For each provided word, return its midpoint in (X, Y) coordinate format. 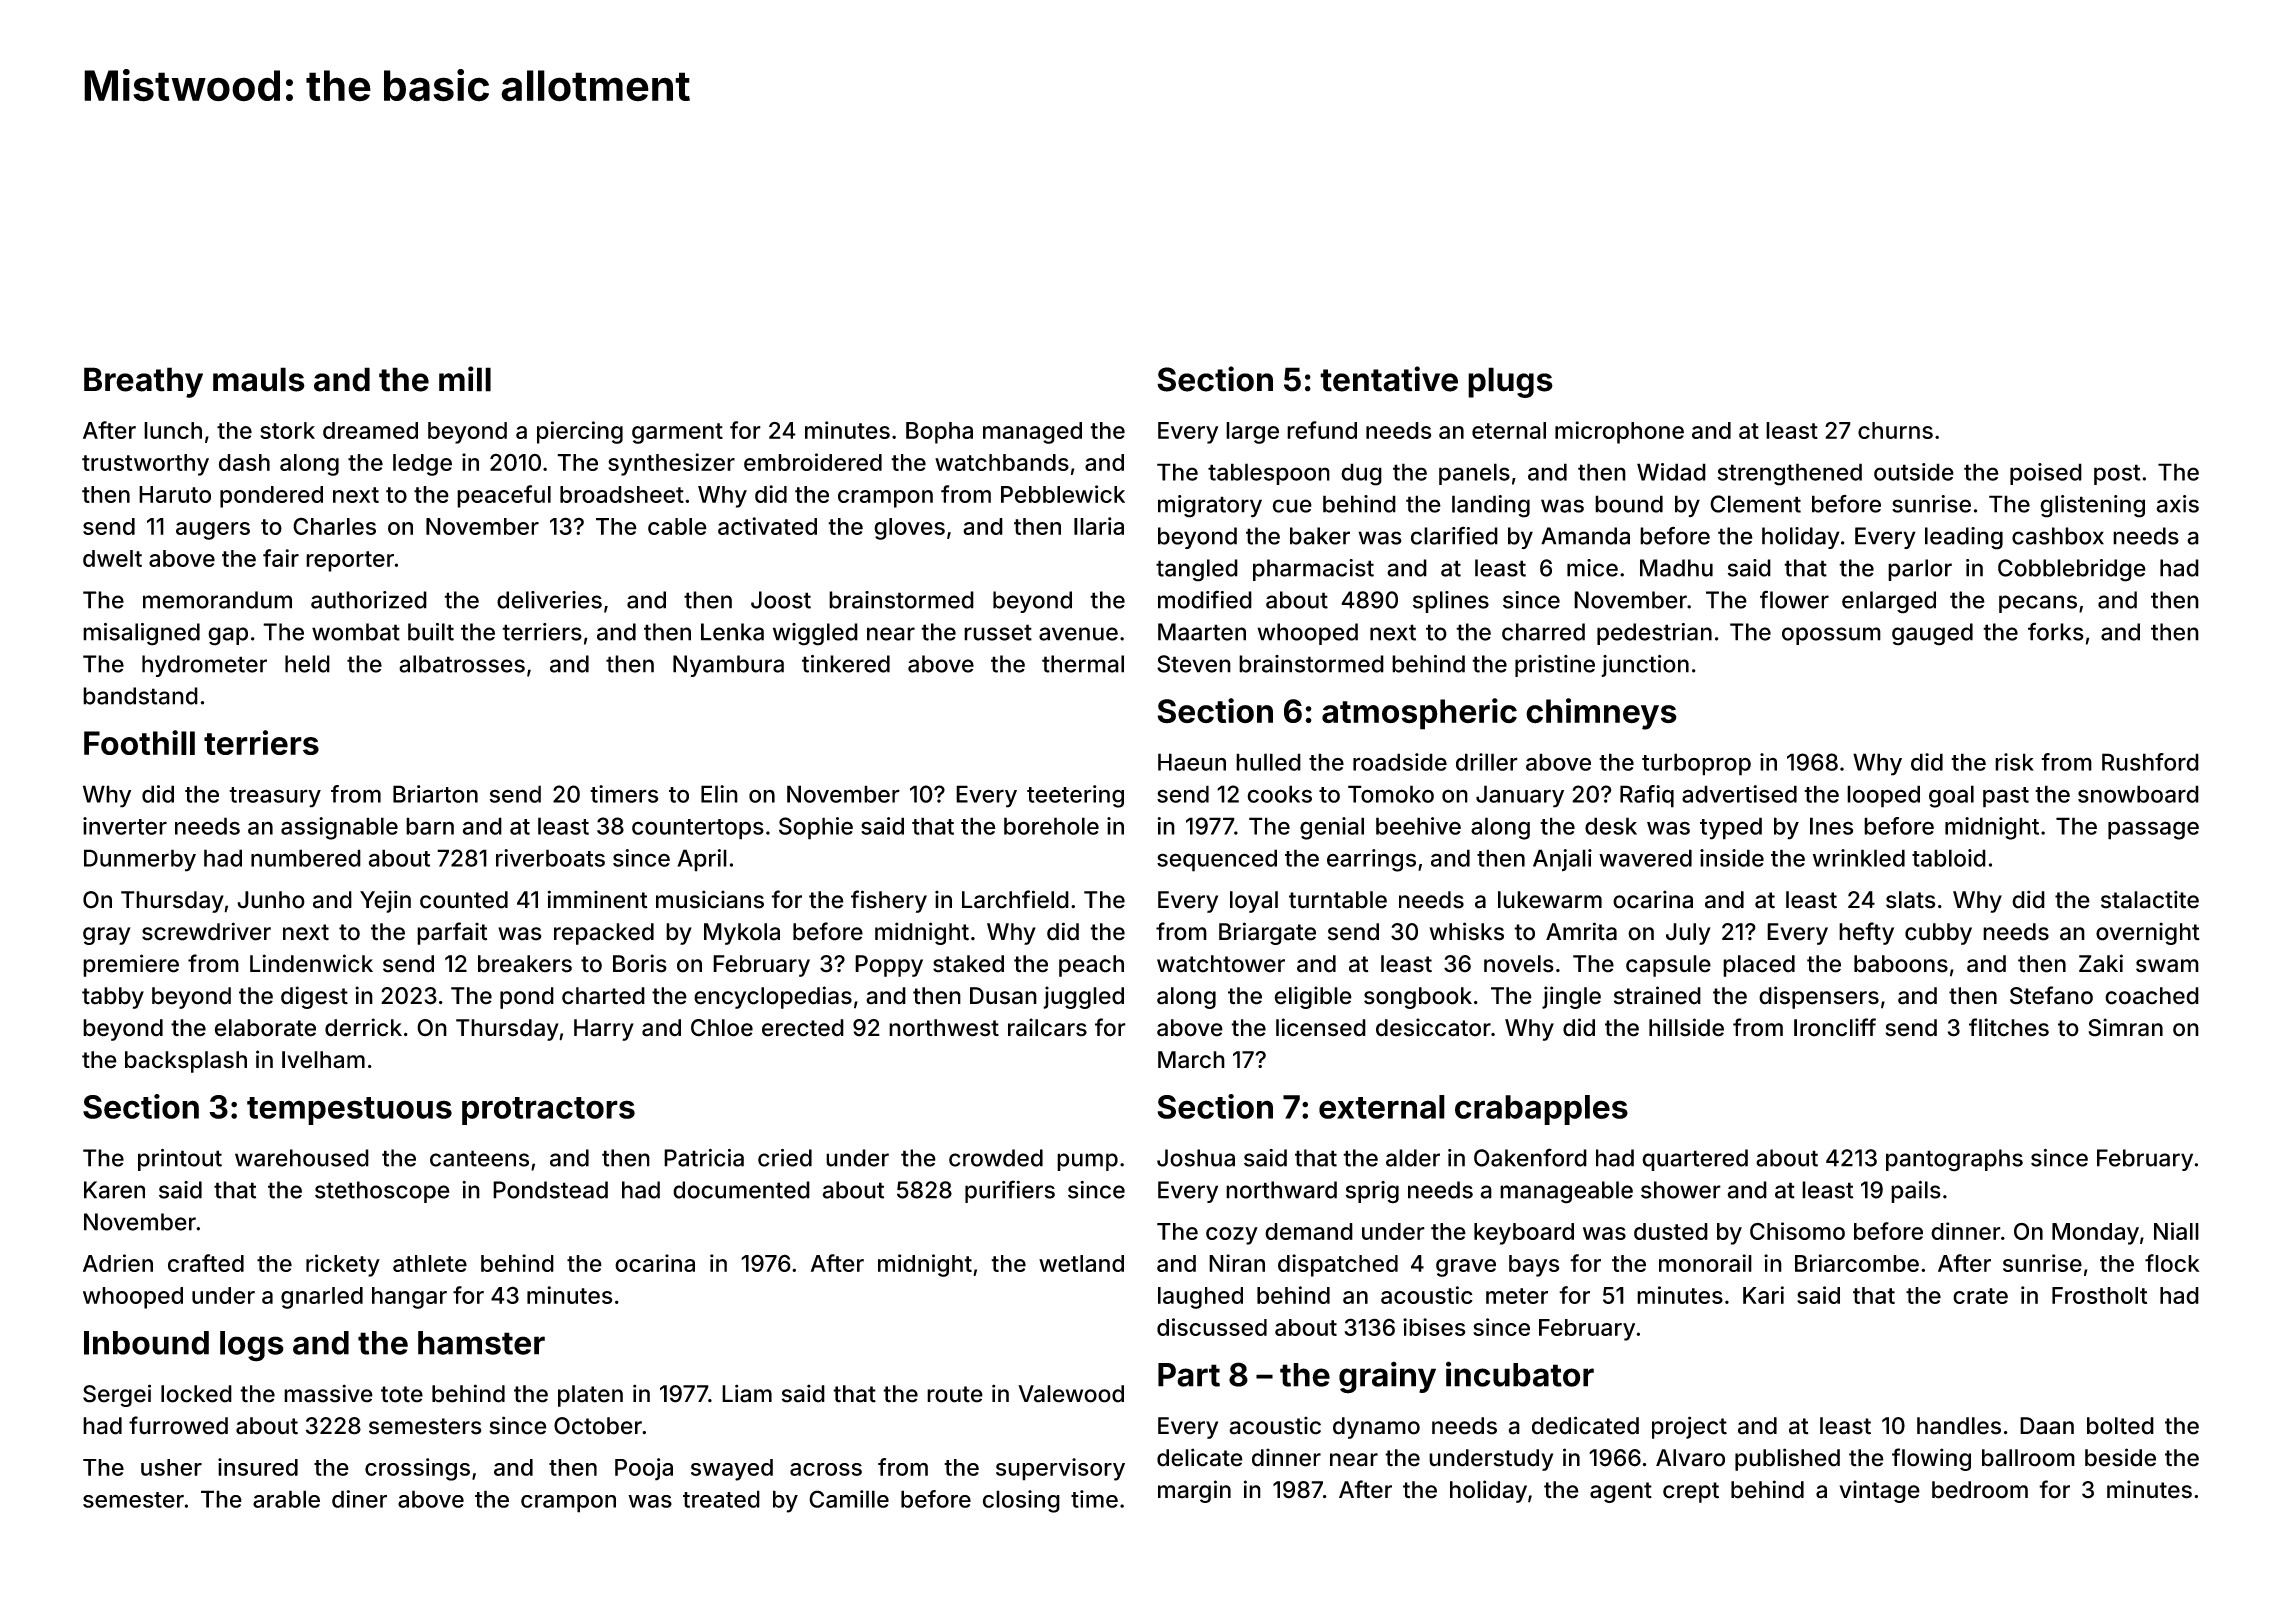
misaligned (141, 634)
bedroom (1980, 1490)
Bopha (939, 433)
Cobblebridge (2072, 570)
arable (286, 1499)
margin (1194, 1491)
